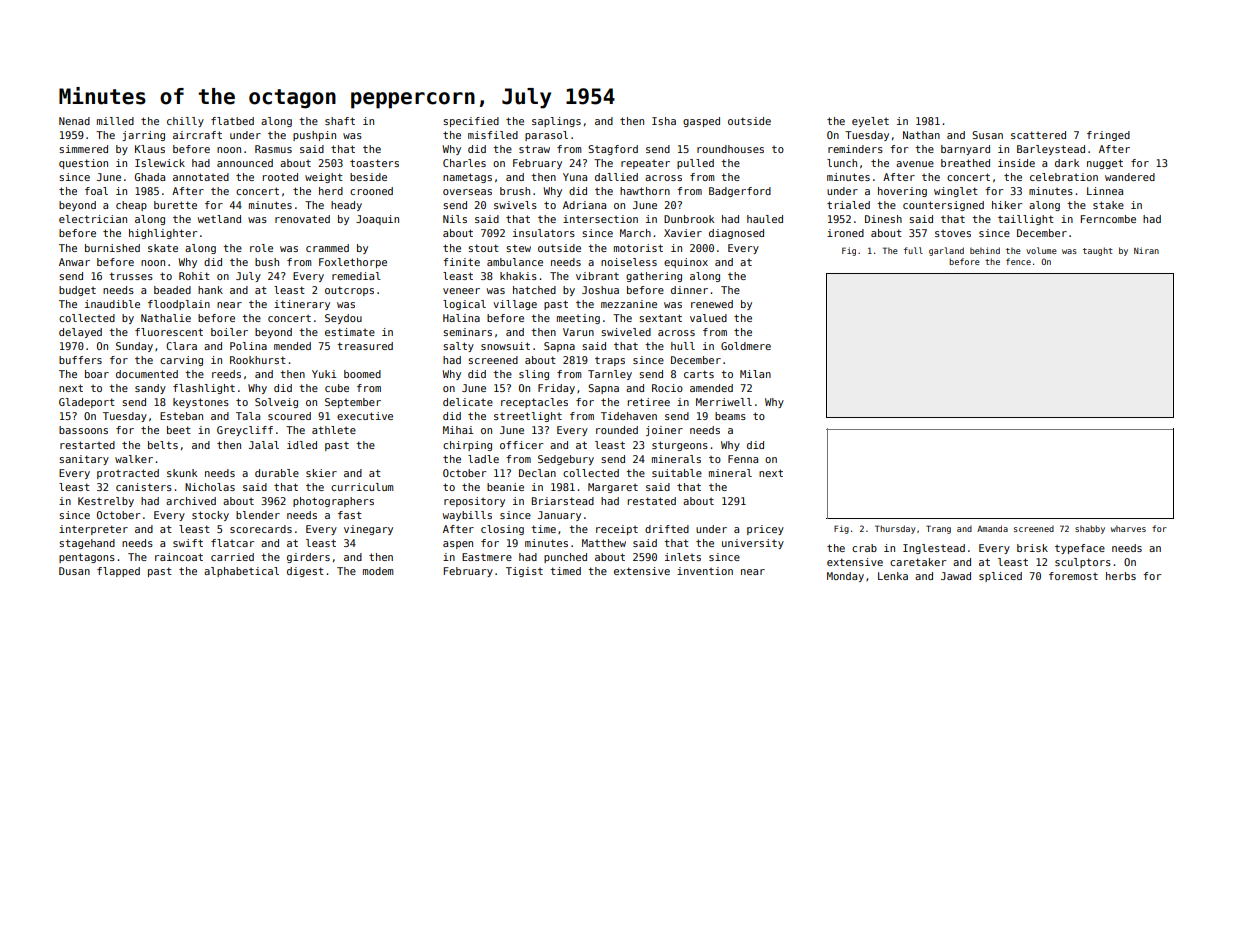 Image resolution: width=1233 pixels, height=952 pixels. I want to click on archived, so click(191, 501).
